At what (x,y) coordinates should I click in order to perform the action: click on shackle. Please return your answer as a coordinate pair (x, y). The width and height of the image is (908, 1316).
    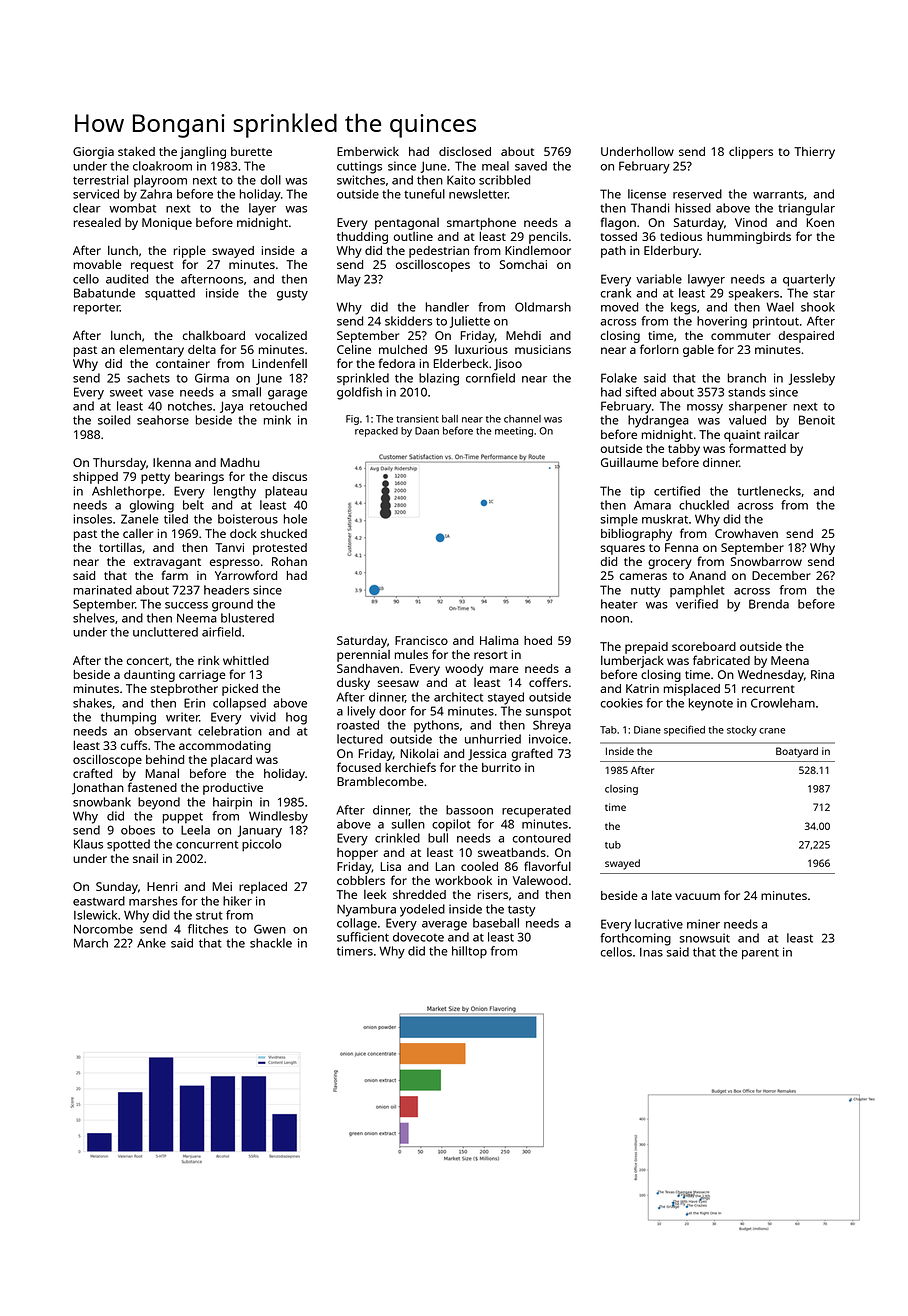
    Looking at the image, I should click on (271, 943).
